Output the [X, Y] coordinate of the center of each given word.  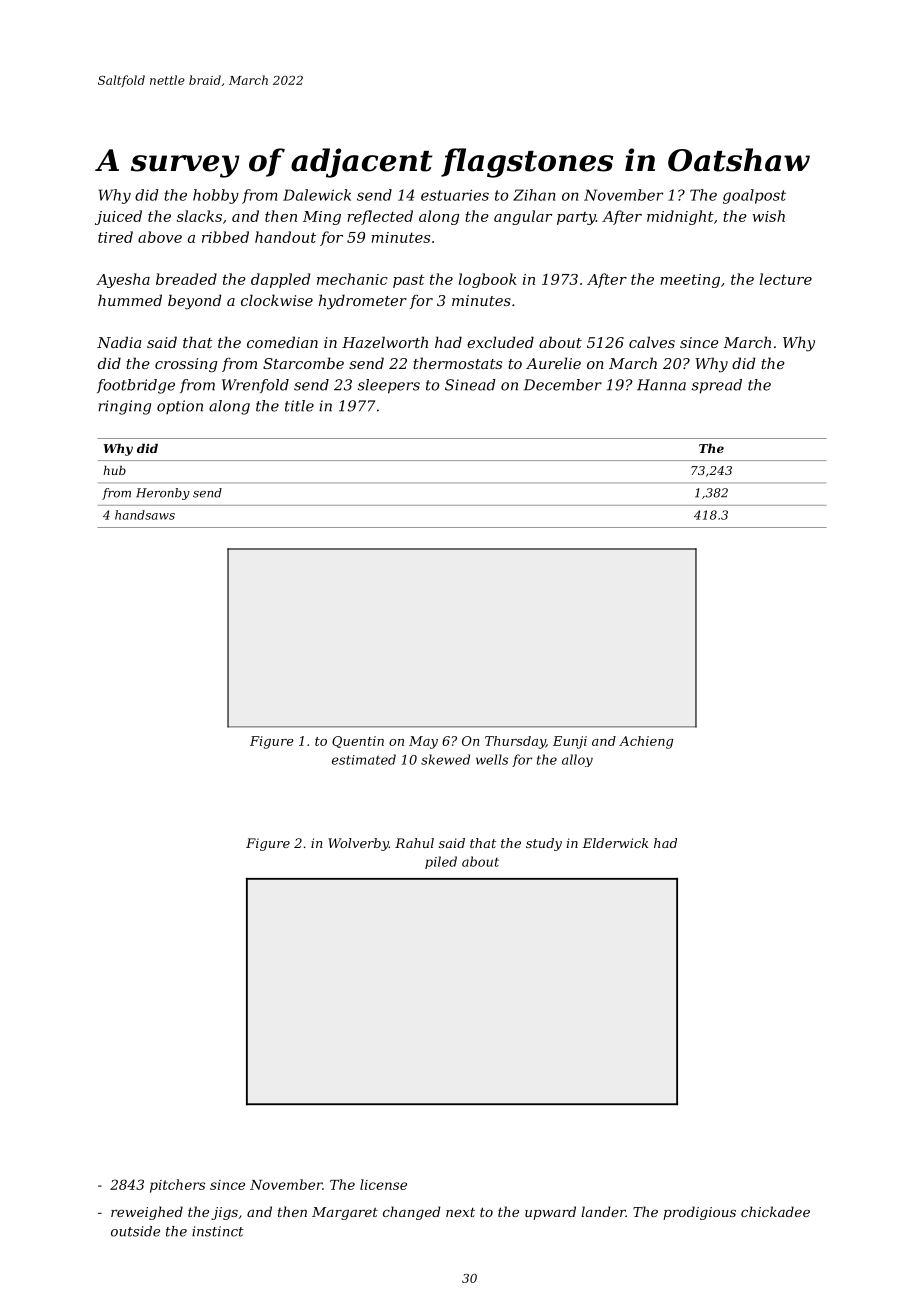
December [563, 385]
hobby [216, 196]
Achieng [646, 742]
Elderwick [615, 843]
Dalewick [317, 195]
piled [441, 862]
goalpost [754, 196]
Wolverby [358, 844]
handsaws [145, 515]
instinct [218, 1231]
